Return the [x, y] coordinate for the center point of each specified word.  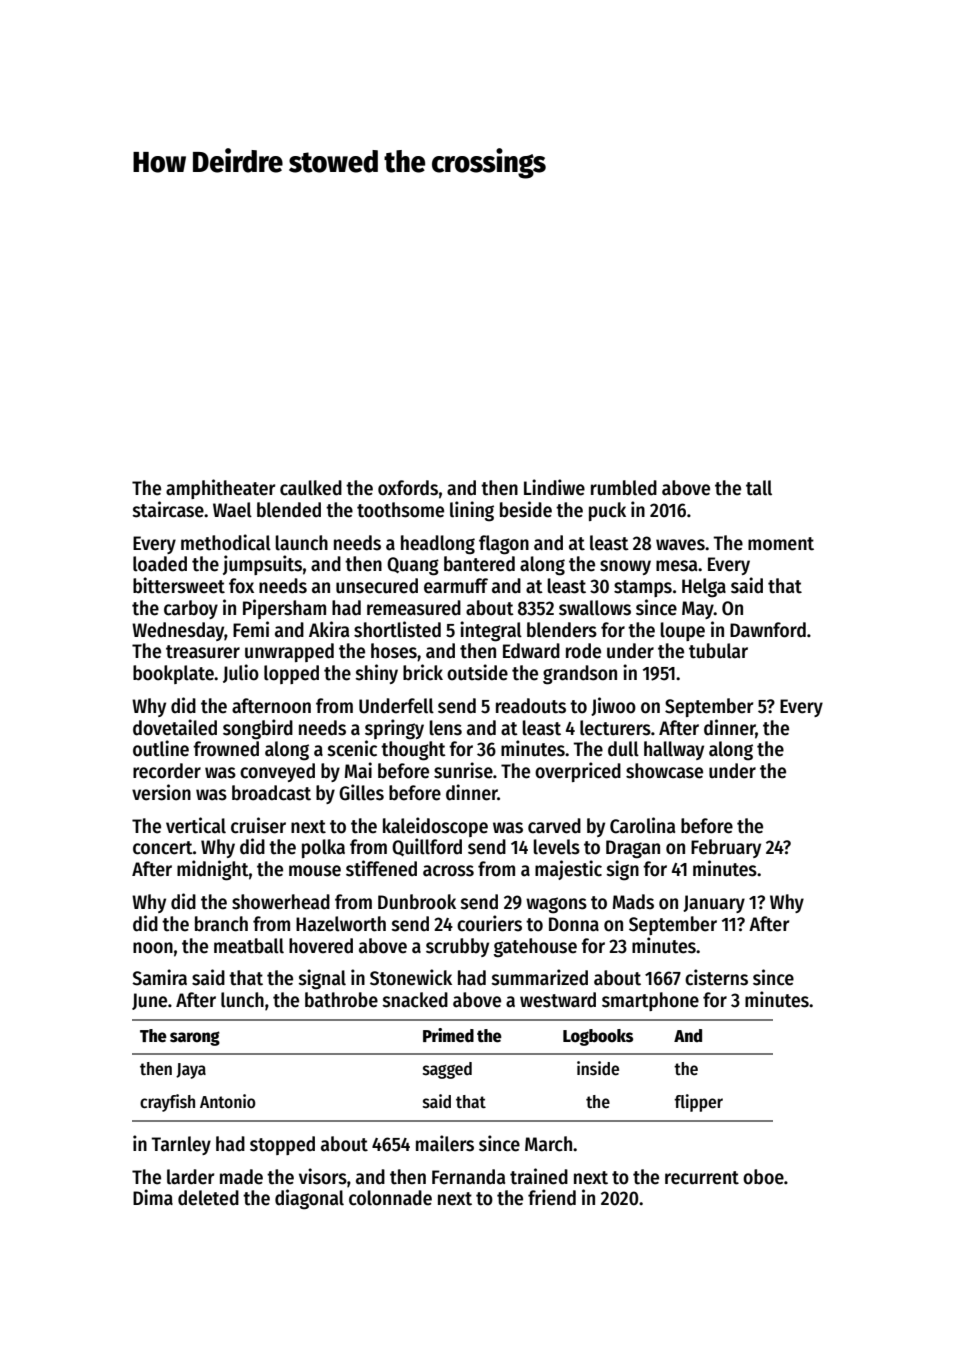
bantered [479, 564]
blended [289, 510]
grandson [580, 675]
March [548, 1144]
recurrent [702, 1178]
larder [190, 1177]
